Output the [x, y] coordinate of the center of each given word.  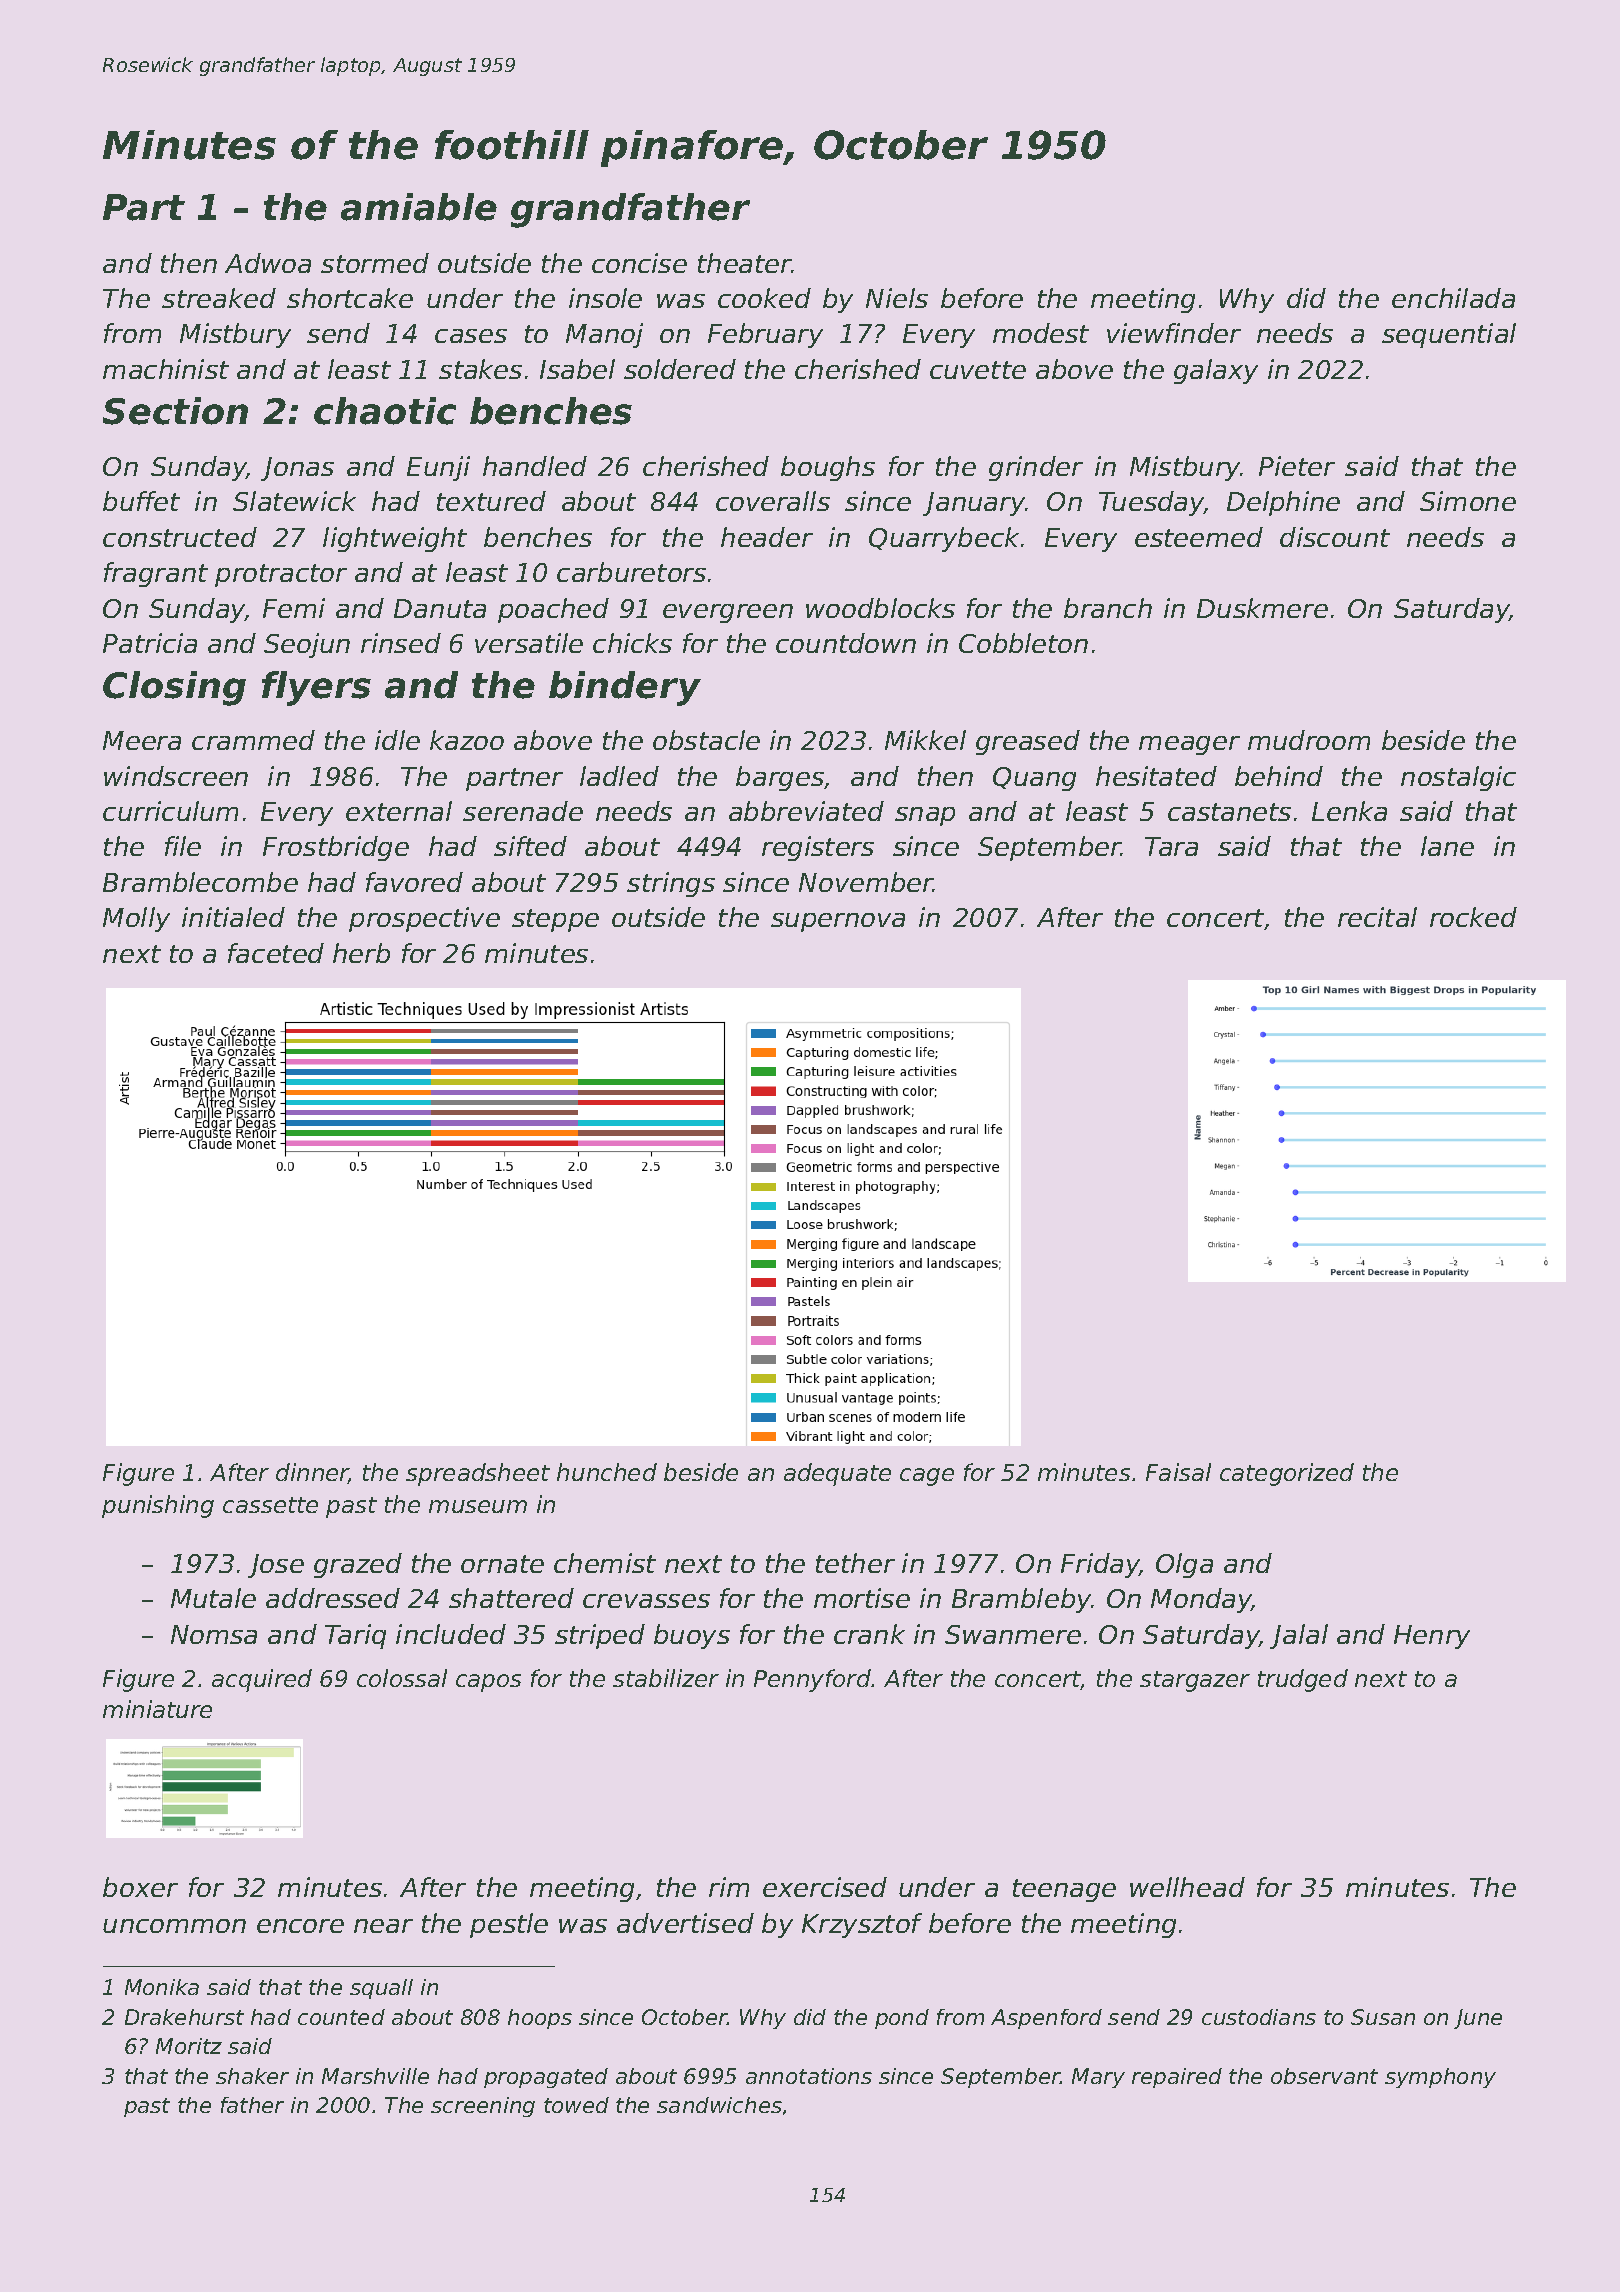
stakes [480, 369]
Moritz [189, 2046]
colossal [402, 1678]
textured [491, 501]
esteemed [1199, 537]
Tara [1171, 846]
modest [1041, 333]
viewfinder [1174, 333]
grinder [1036, 468]
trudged [1303, 1680]
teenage [1064, 1890]
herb [361, 953]
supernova [838, 922]
